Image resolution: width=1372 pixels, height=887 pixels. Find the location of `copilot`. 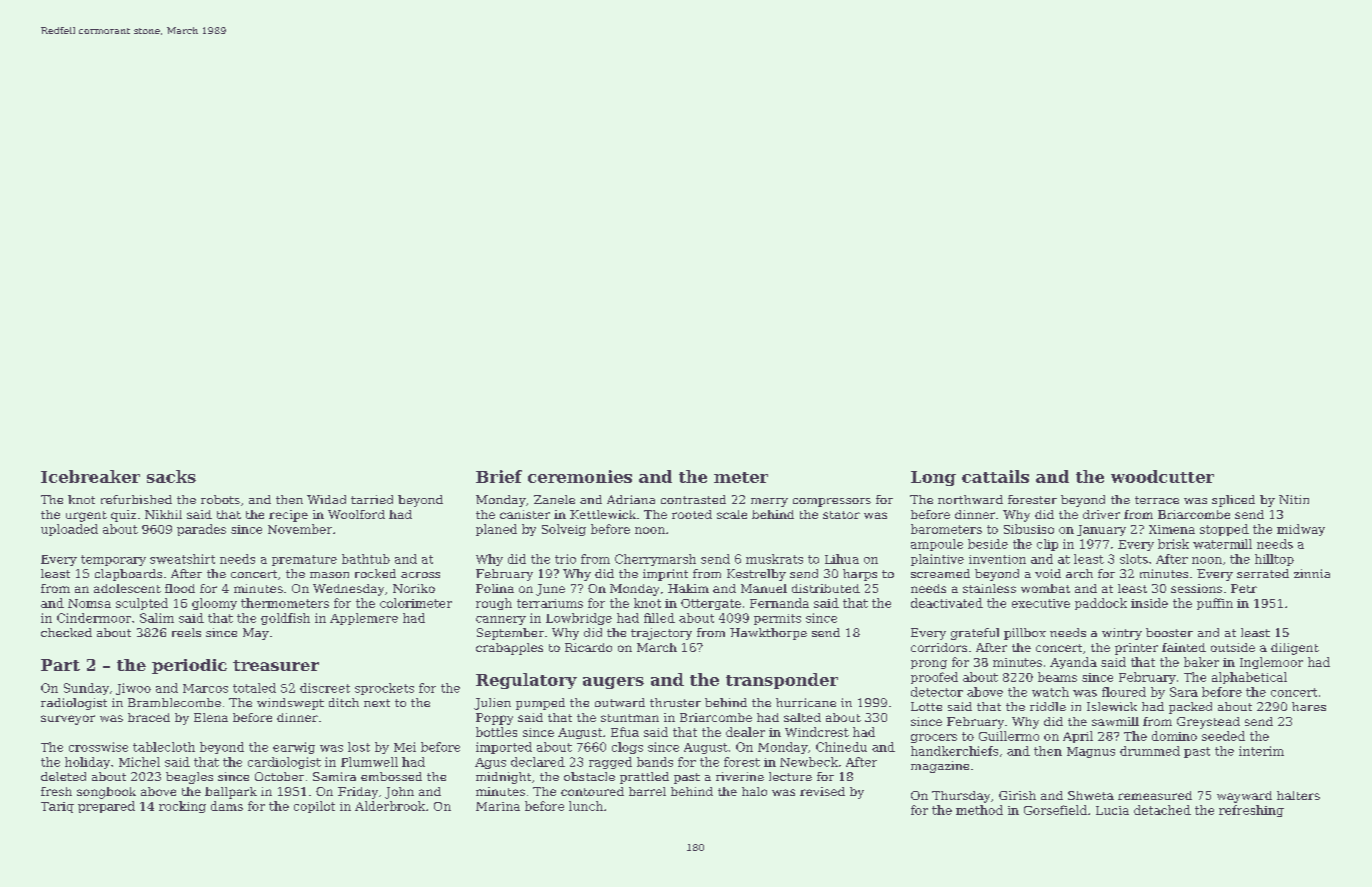

copilot is located at coordinates (314, 807).
